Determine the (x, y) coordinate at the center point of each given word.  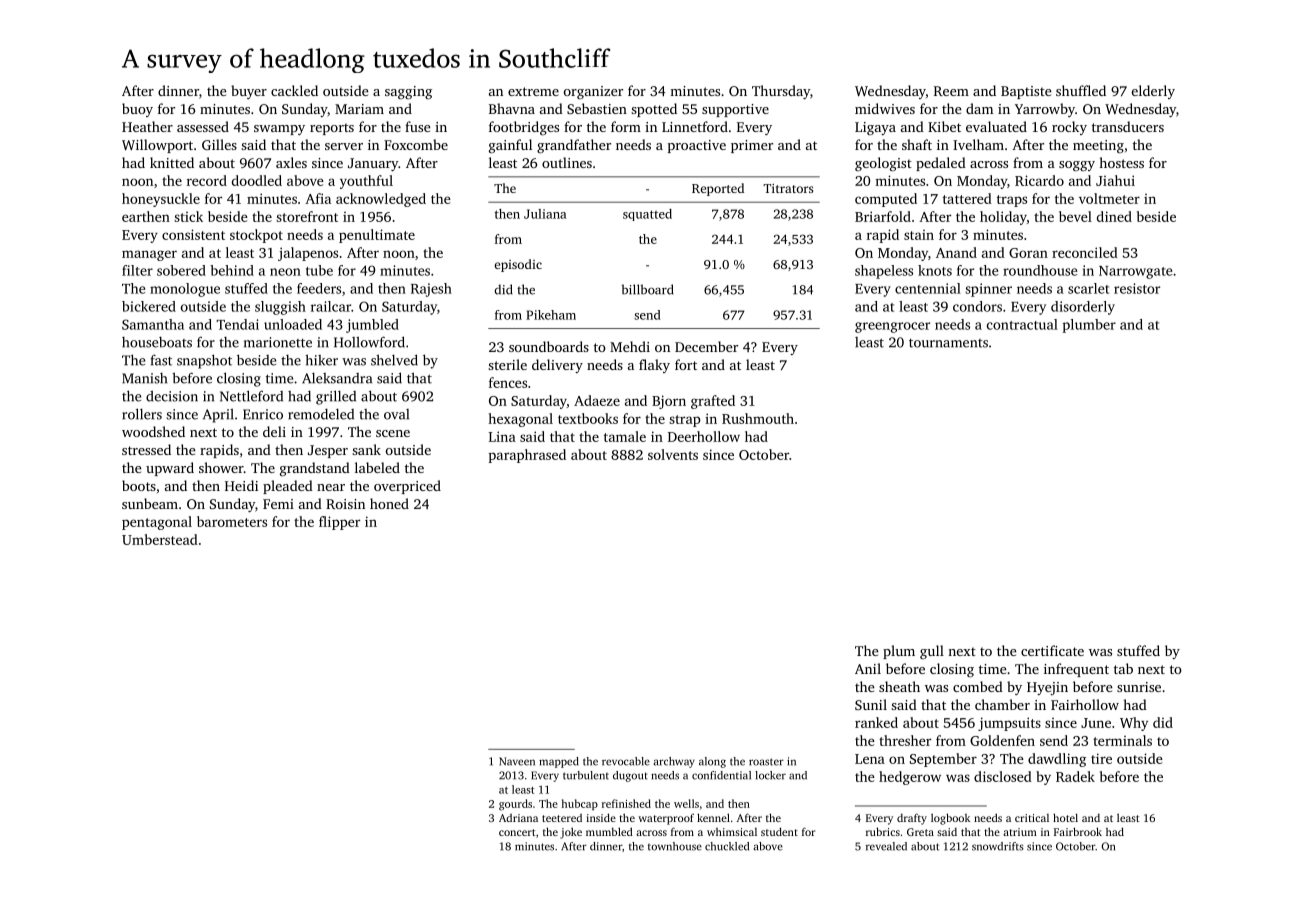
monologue (185, 290)
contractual (1022, 324)
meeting (1098, 146)
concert (517, 832)
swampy (279, 130)
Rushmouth (758, 418)
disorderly (1083, 308)
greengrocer (892, 327)
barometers (232, 521)
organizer (593, 92)
